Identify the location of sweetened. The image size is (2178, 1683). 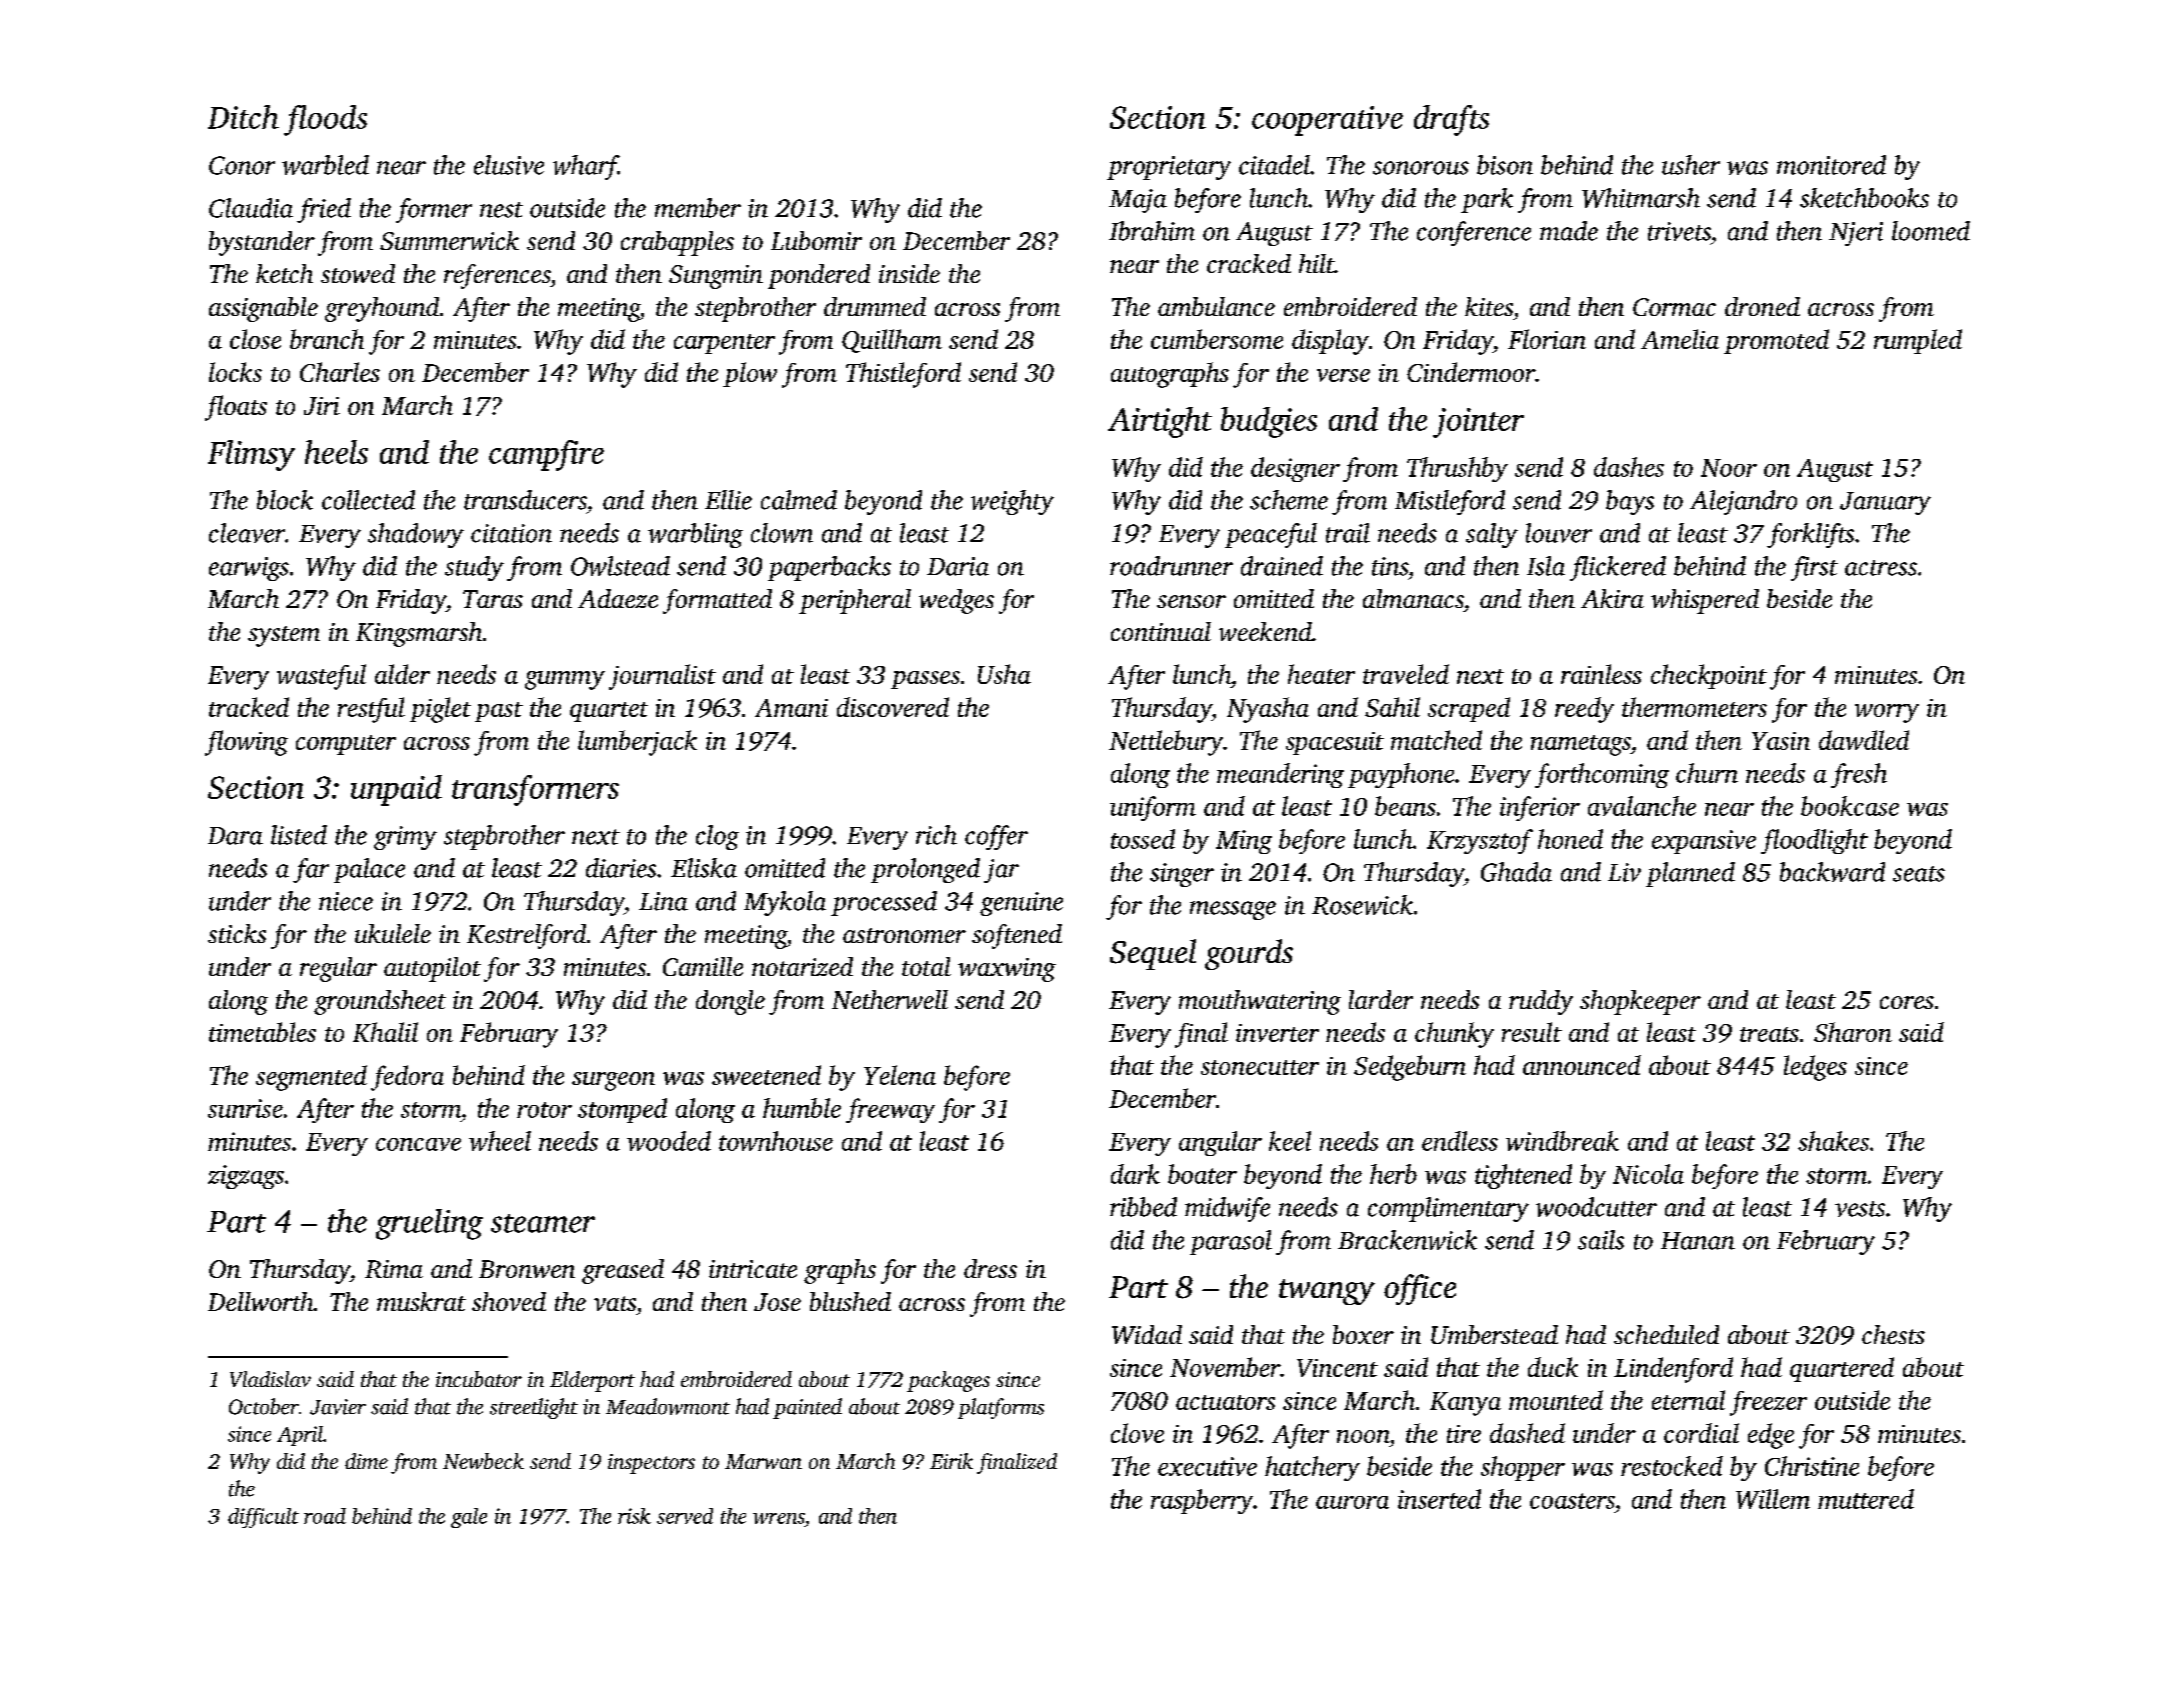
(766, 1075).
